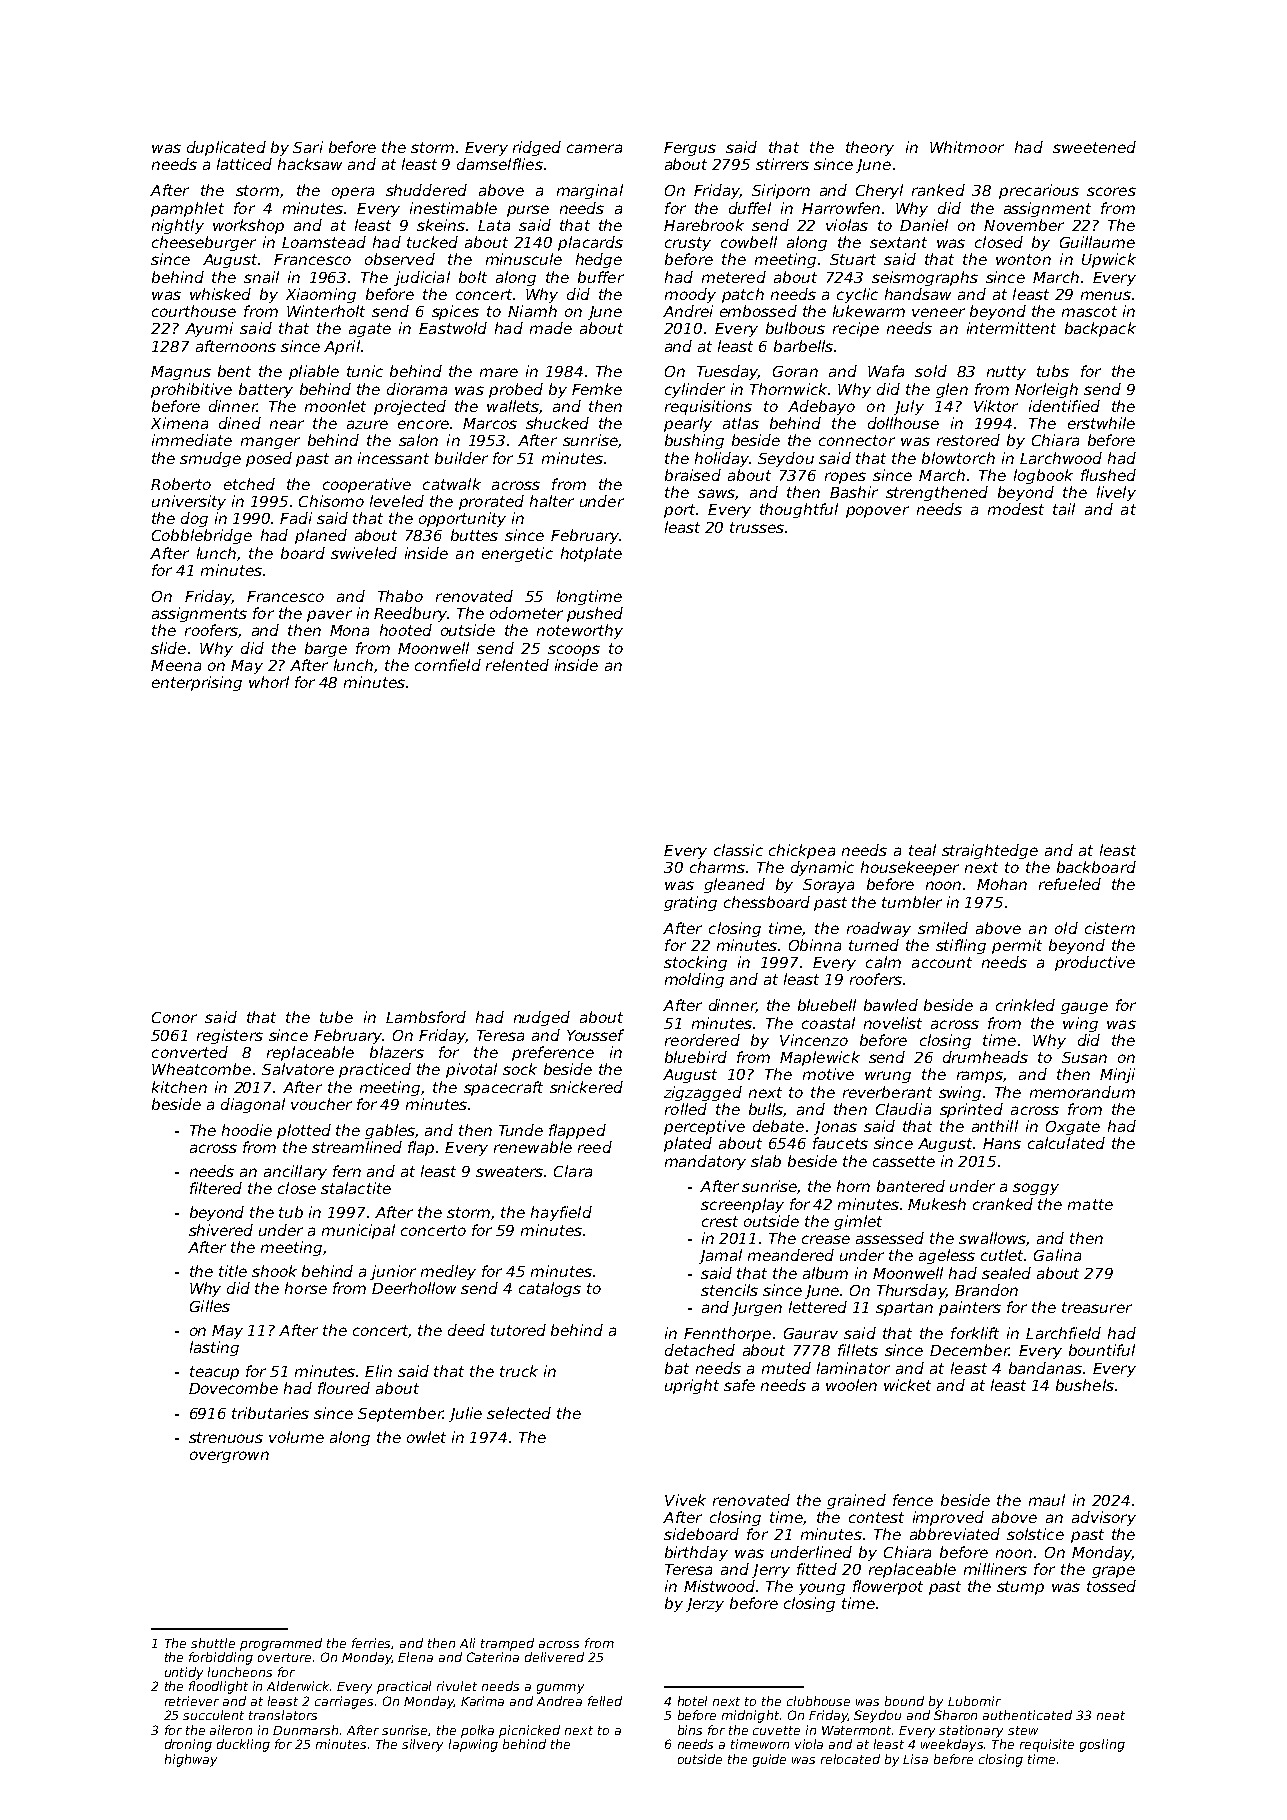  Describe the element at coordinates (296, 1437) in the screenshot. I see `volume` at that location.
